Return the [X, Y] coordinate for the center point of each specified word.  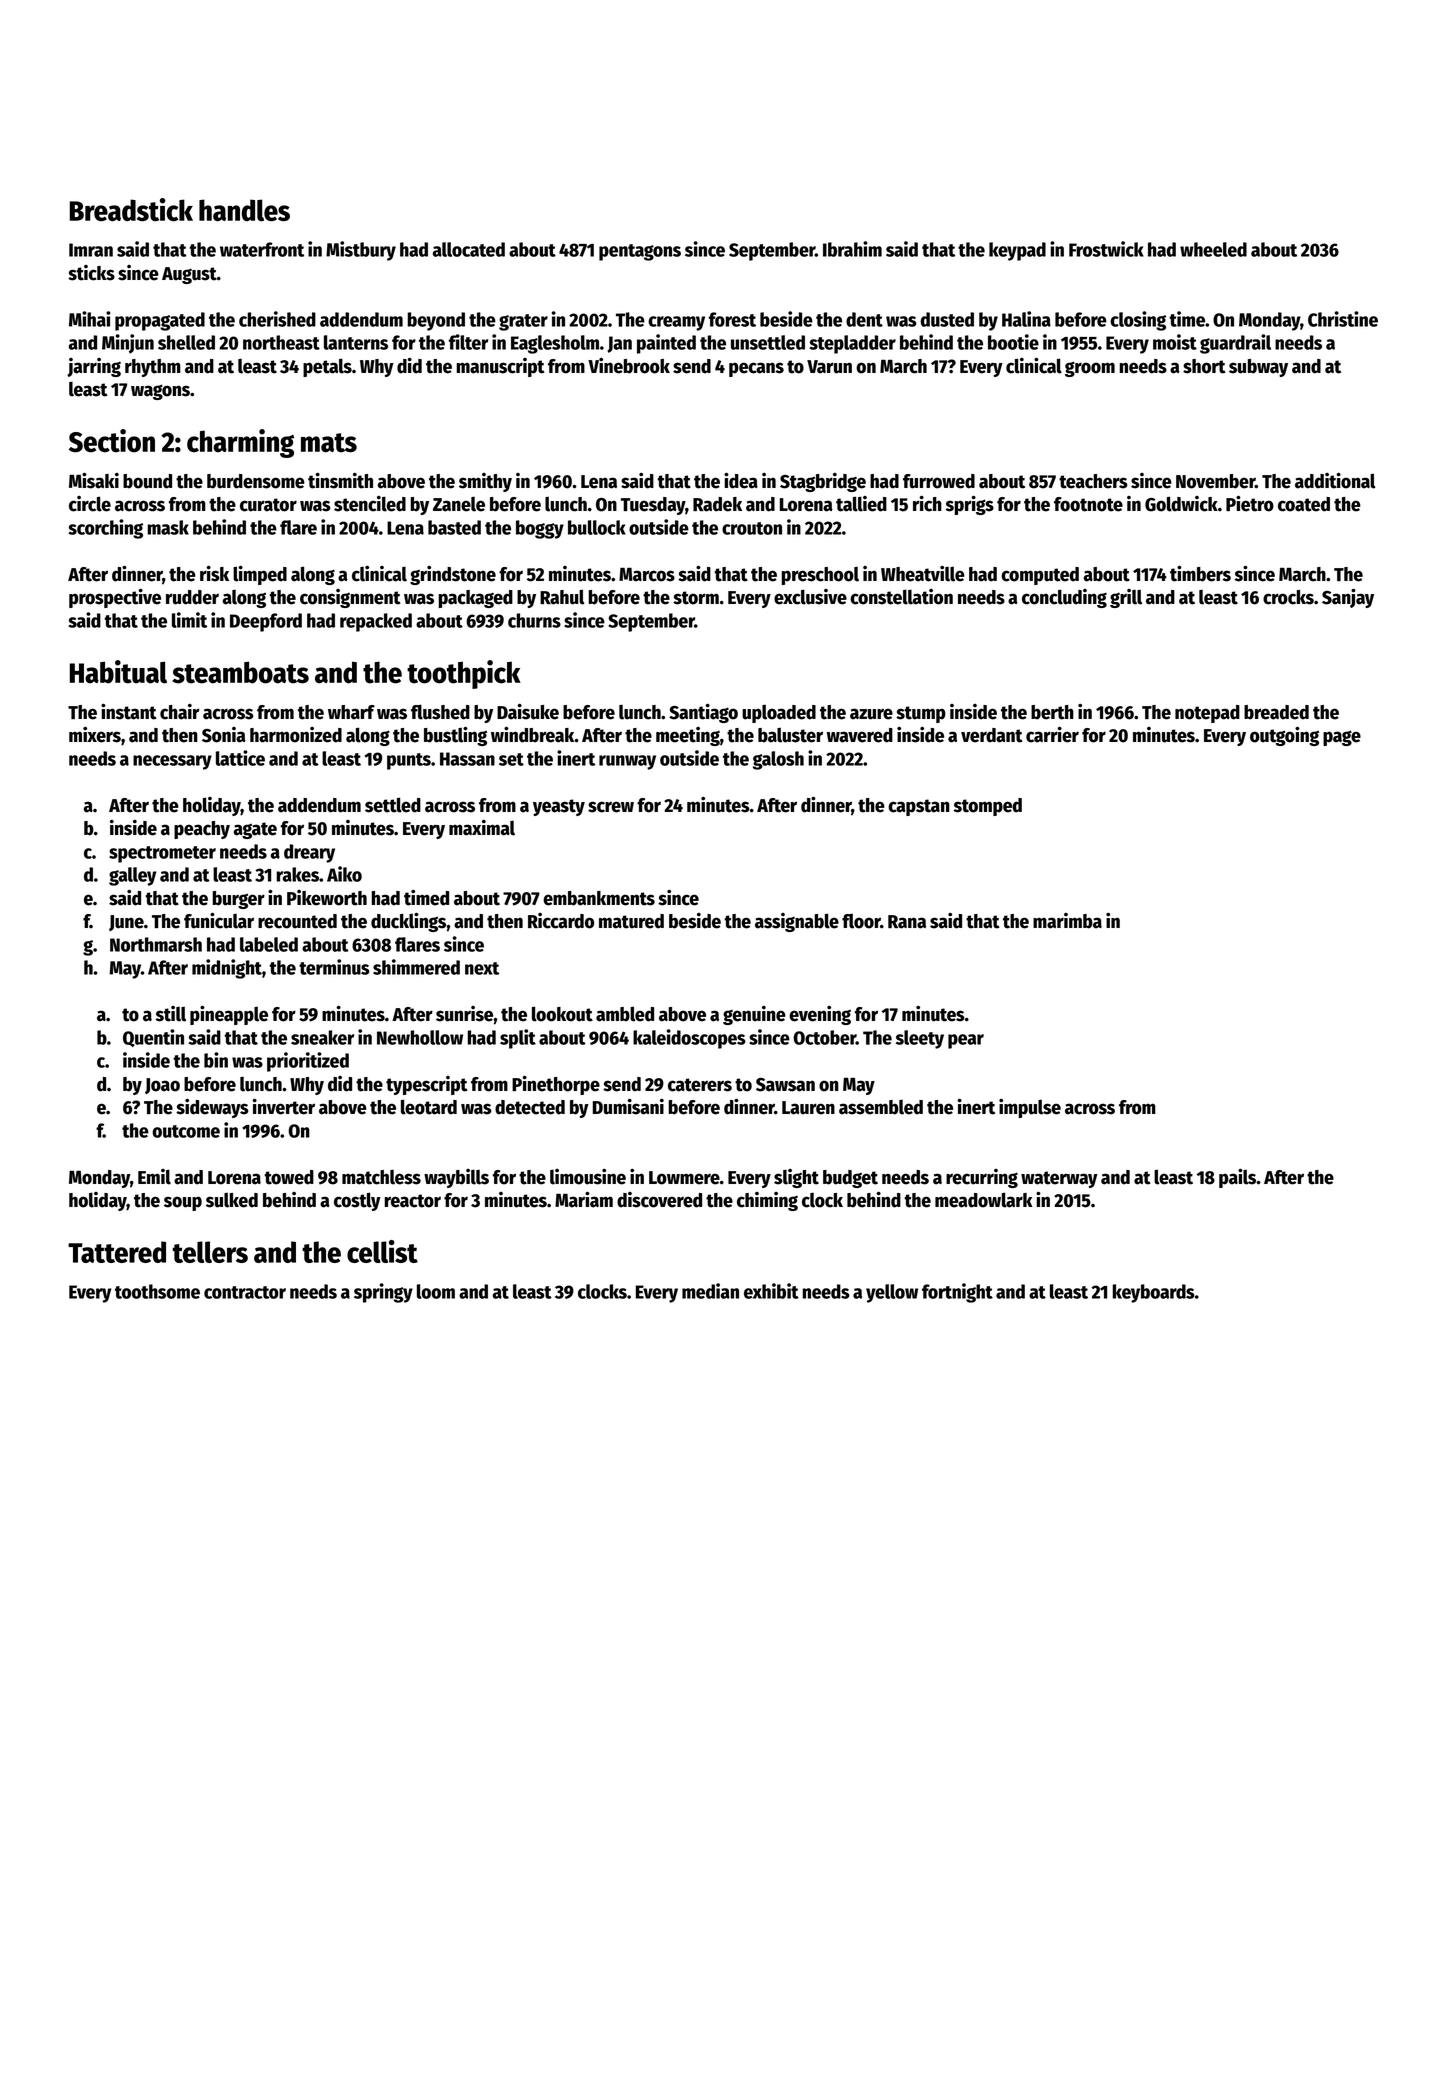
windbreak [533, 734]
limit [189, 620]
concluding [1064, 598]
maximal [482, 828]
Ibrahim [852, 249]
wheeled [1213, 249]
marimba [1067, 921]
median [710, 1291]
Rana [907, 922]
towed [289, 1177]
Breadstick [131, 209]
